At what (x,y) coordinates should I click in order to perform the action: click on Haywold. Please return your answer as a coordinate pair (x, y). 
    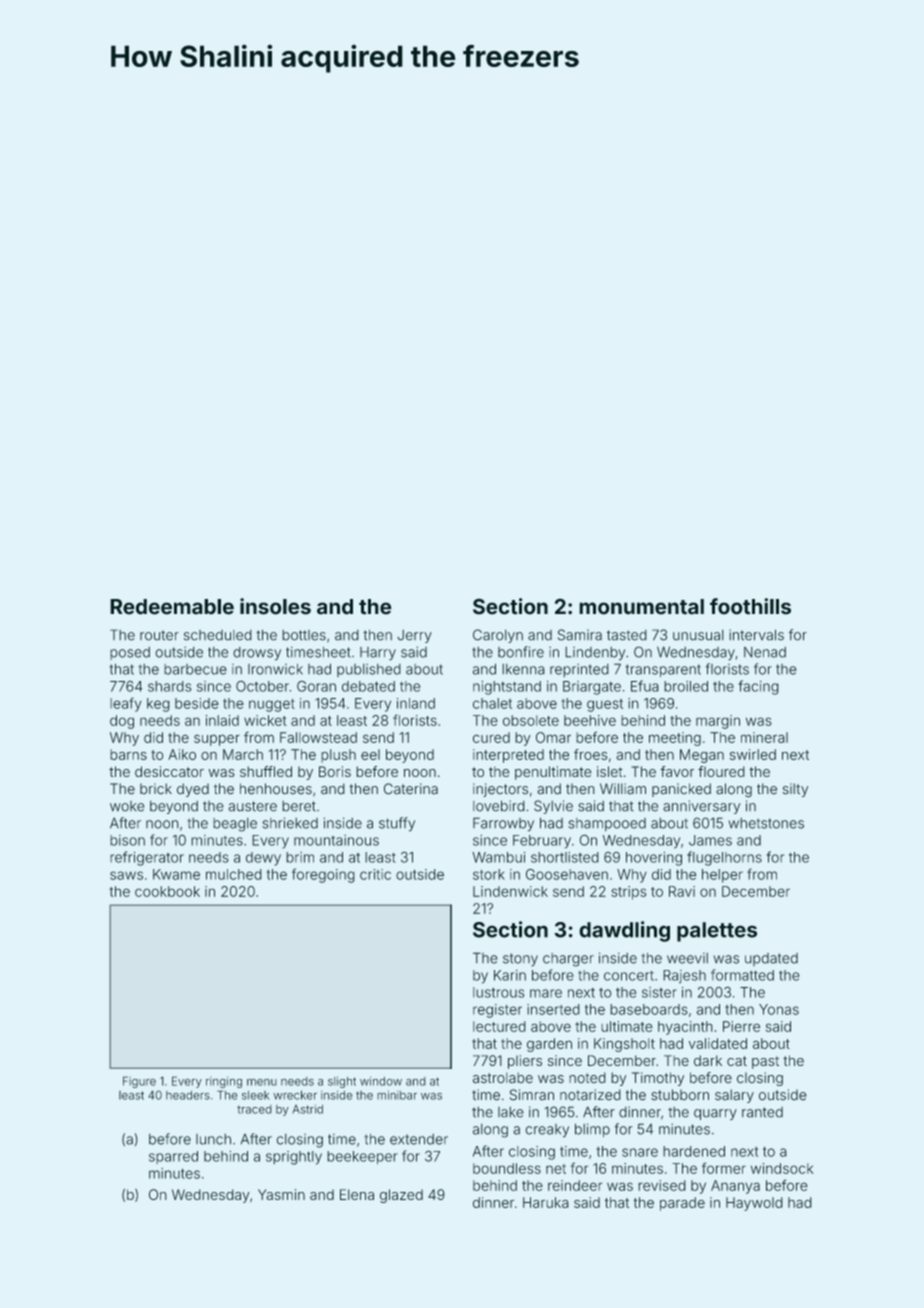
    Looking at the image, I should click on (754, 1204).
